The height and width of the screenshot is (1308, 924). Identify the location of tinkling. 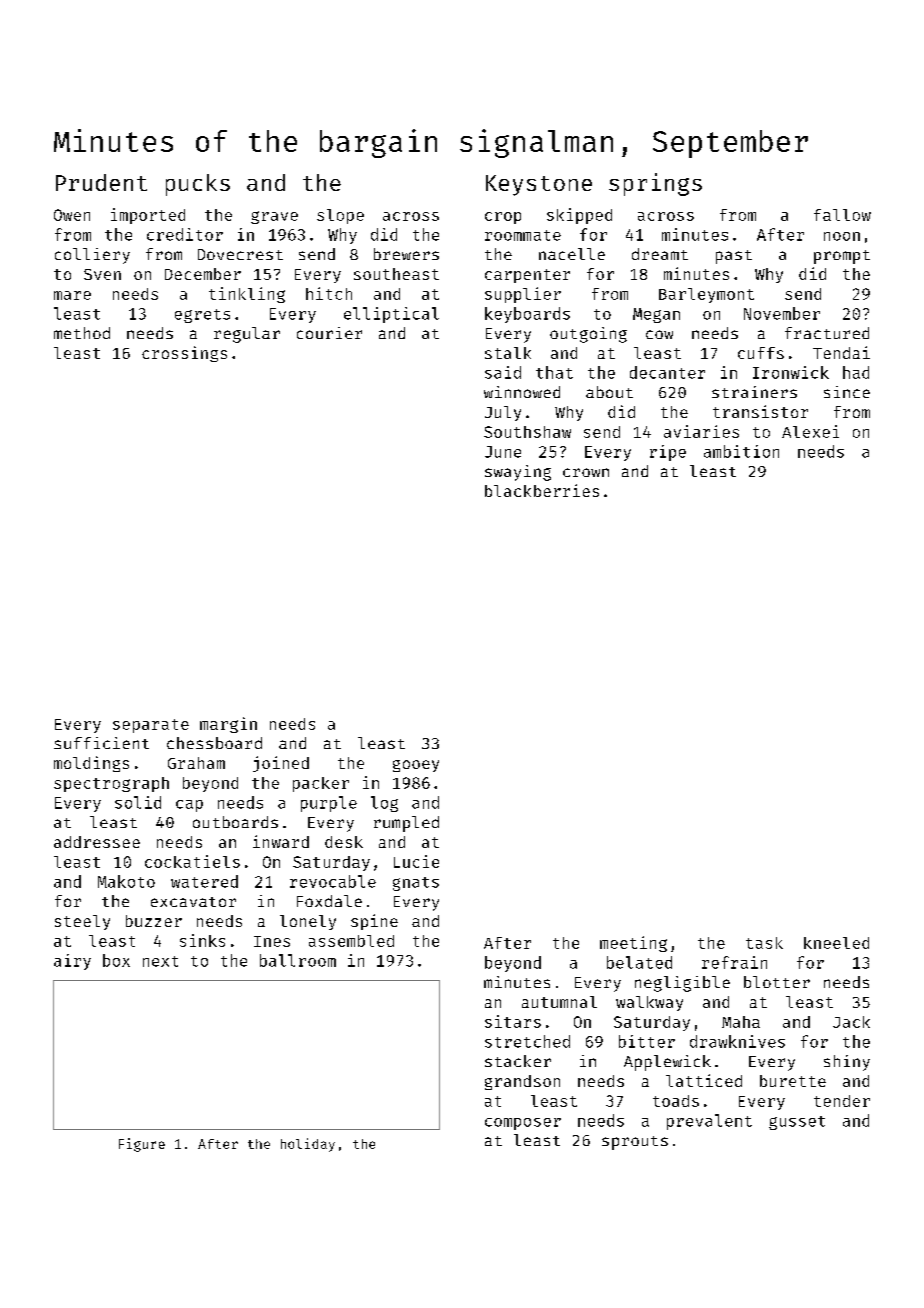
(247, 295).
